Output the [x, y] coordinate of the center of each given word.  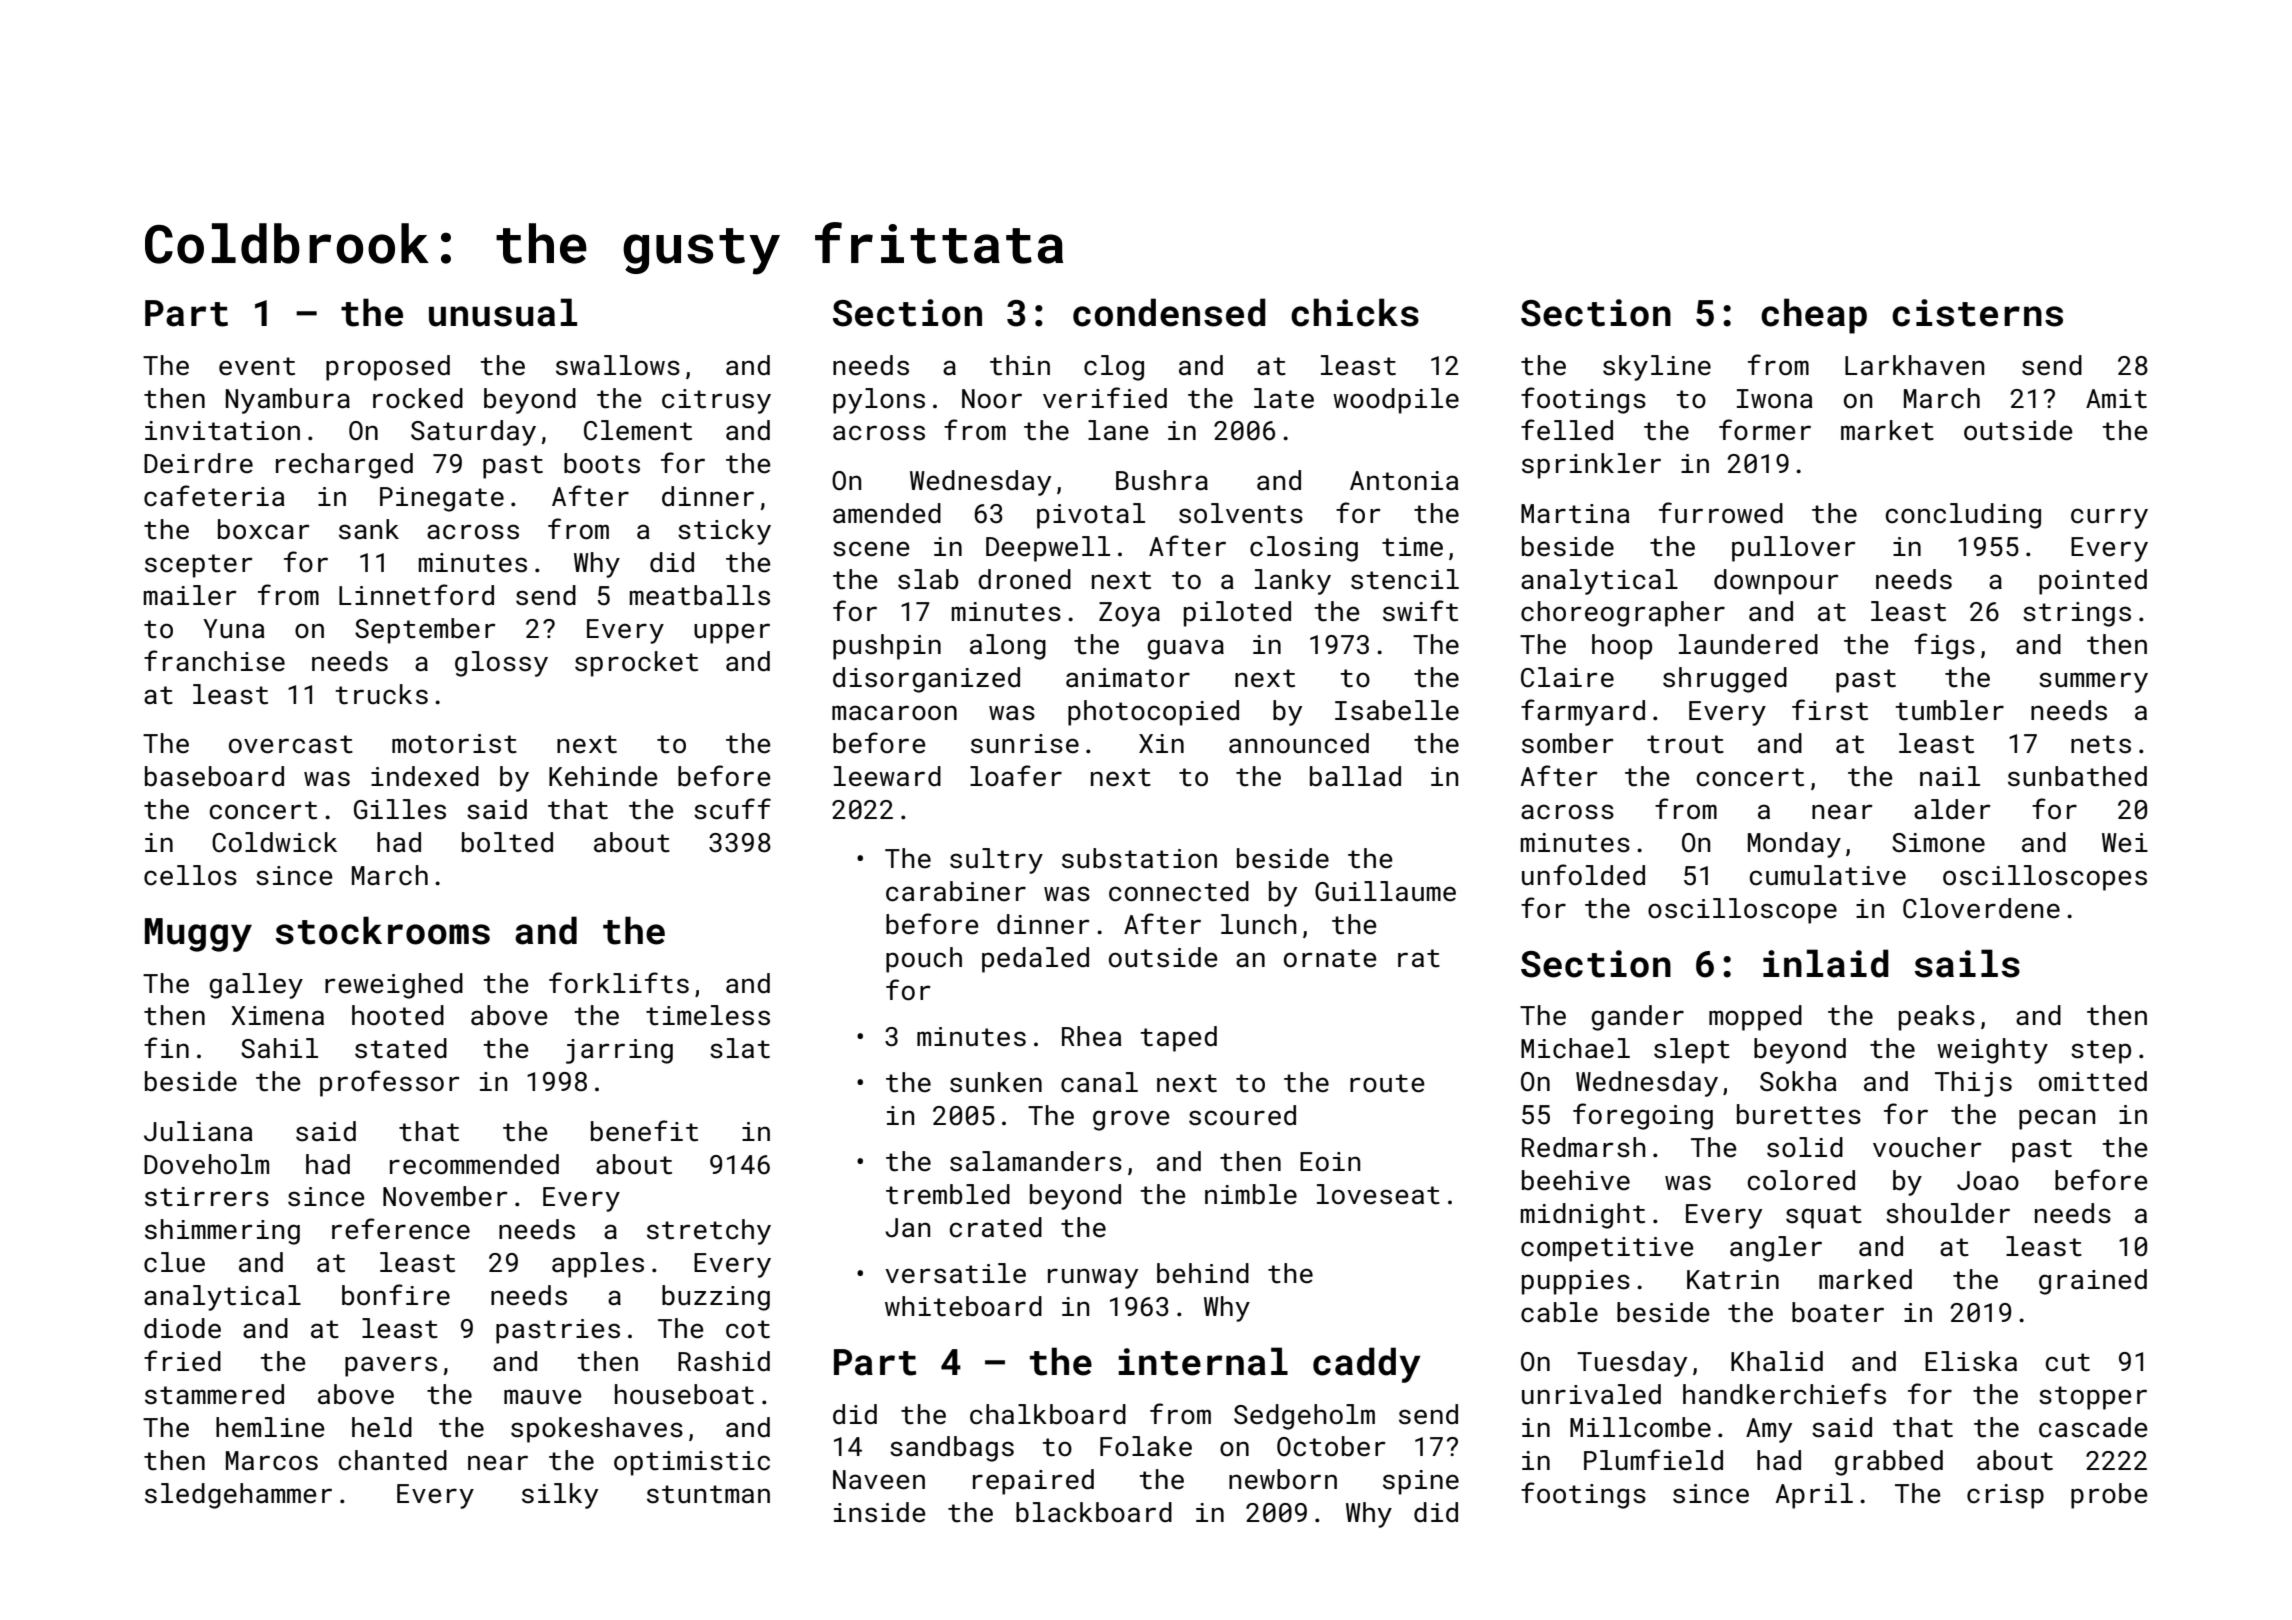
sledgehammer [238, 1496]
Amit [2116, 399]
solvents [1241, 513]
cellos [190, 875]
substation [1139, 858]
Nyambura [288, 401]
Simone [1938, 843]
